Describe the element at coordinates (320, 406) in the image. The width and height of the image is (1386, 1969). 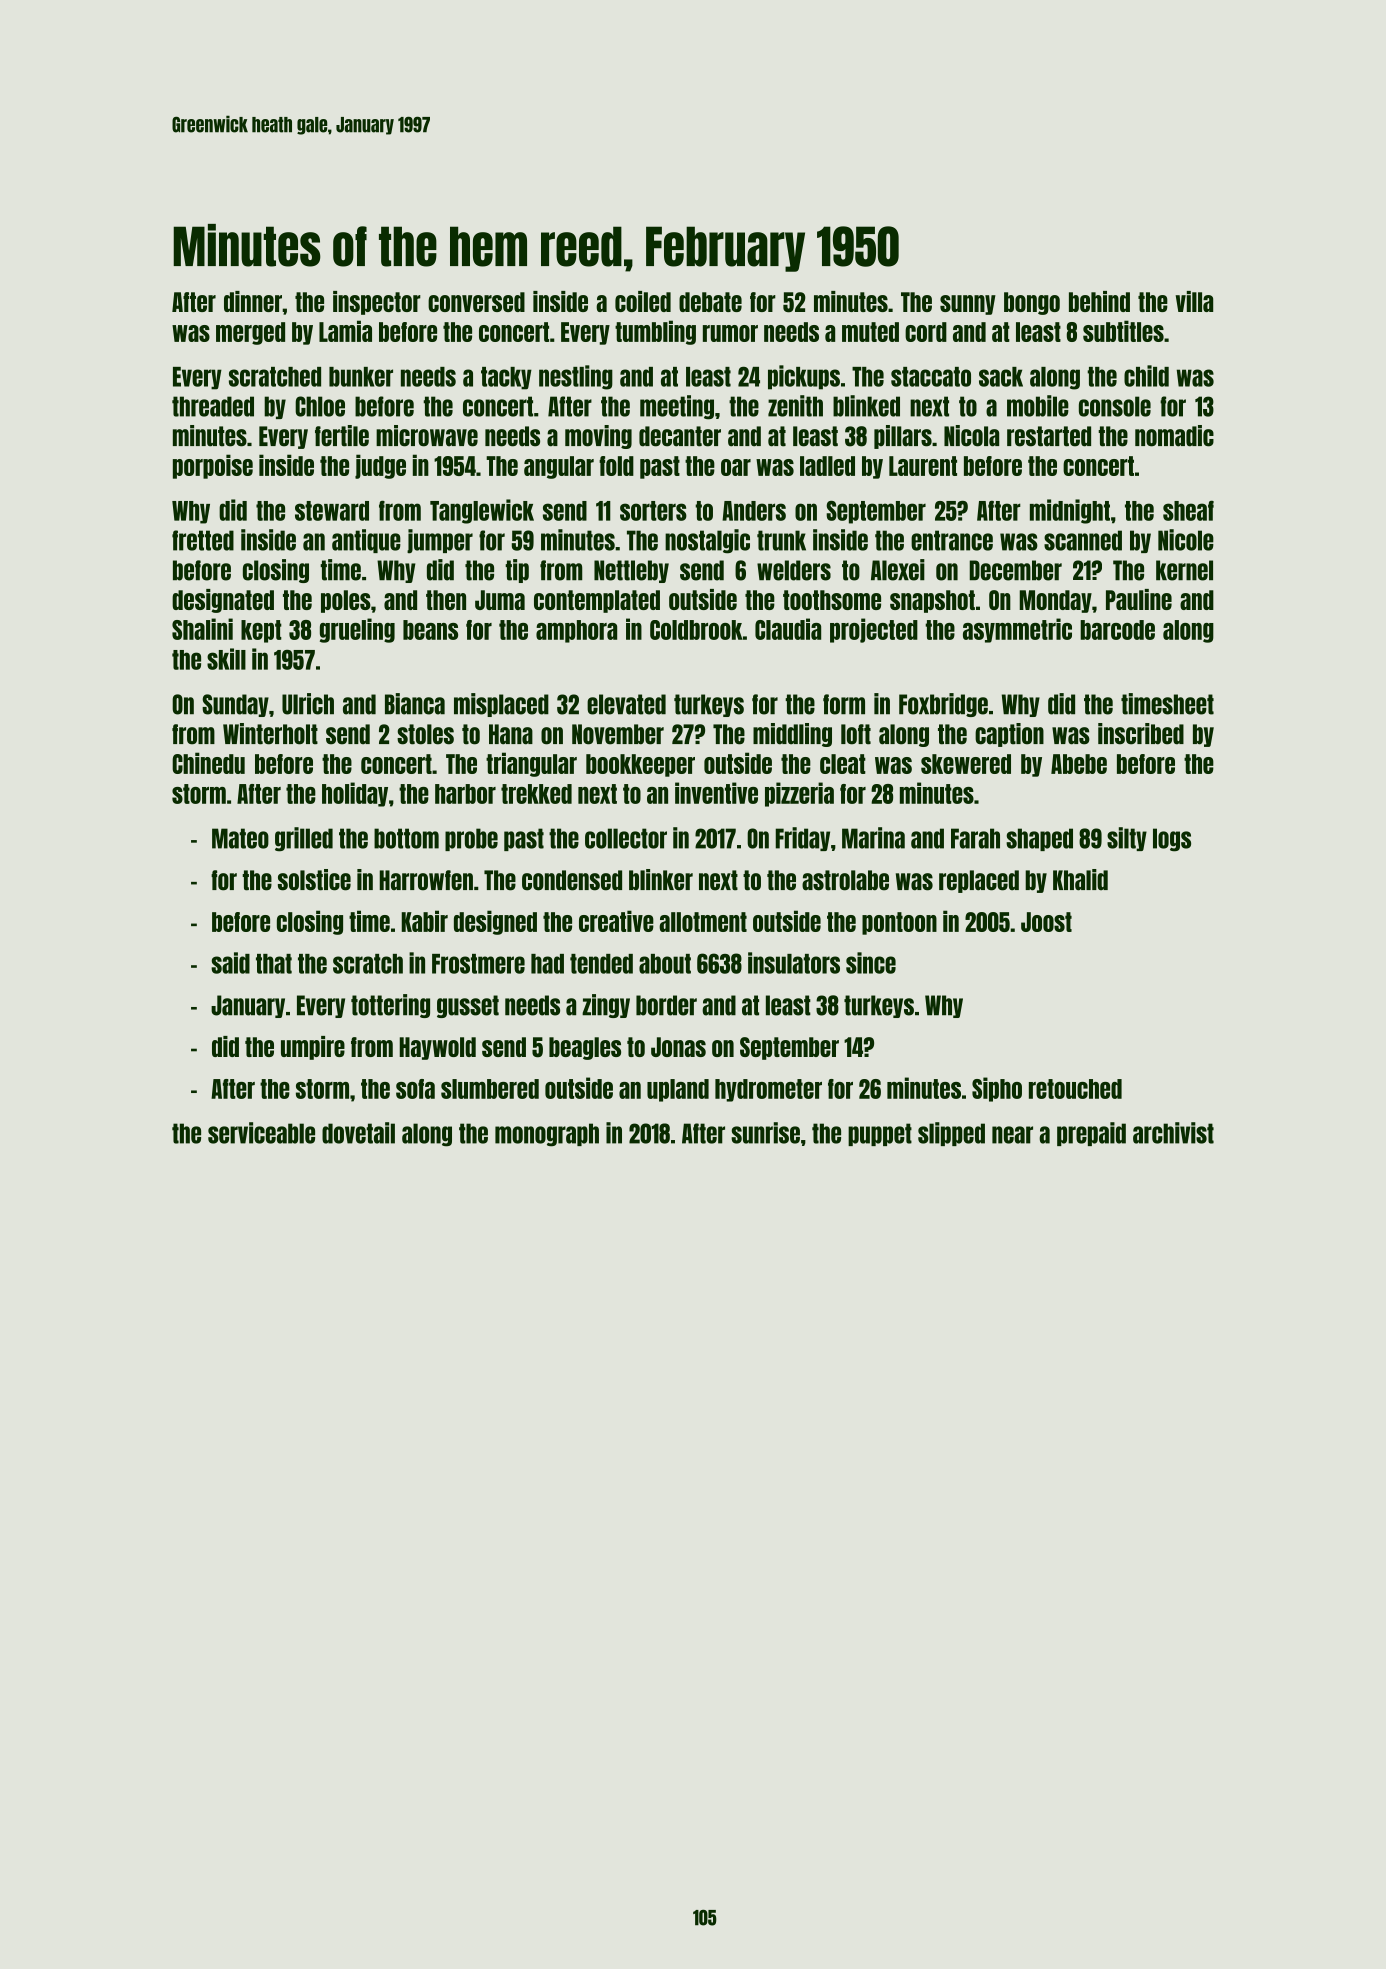
I see `Chloe` at that location.
